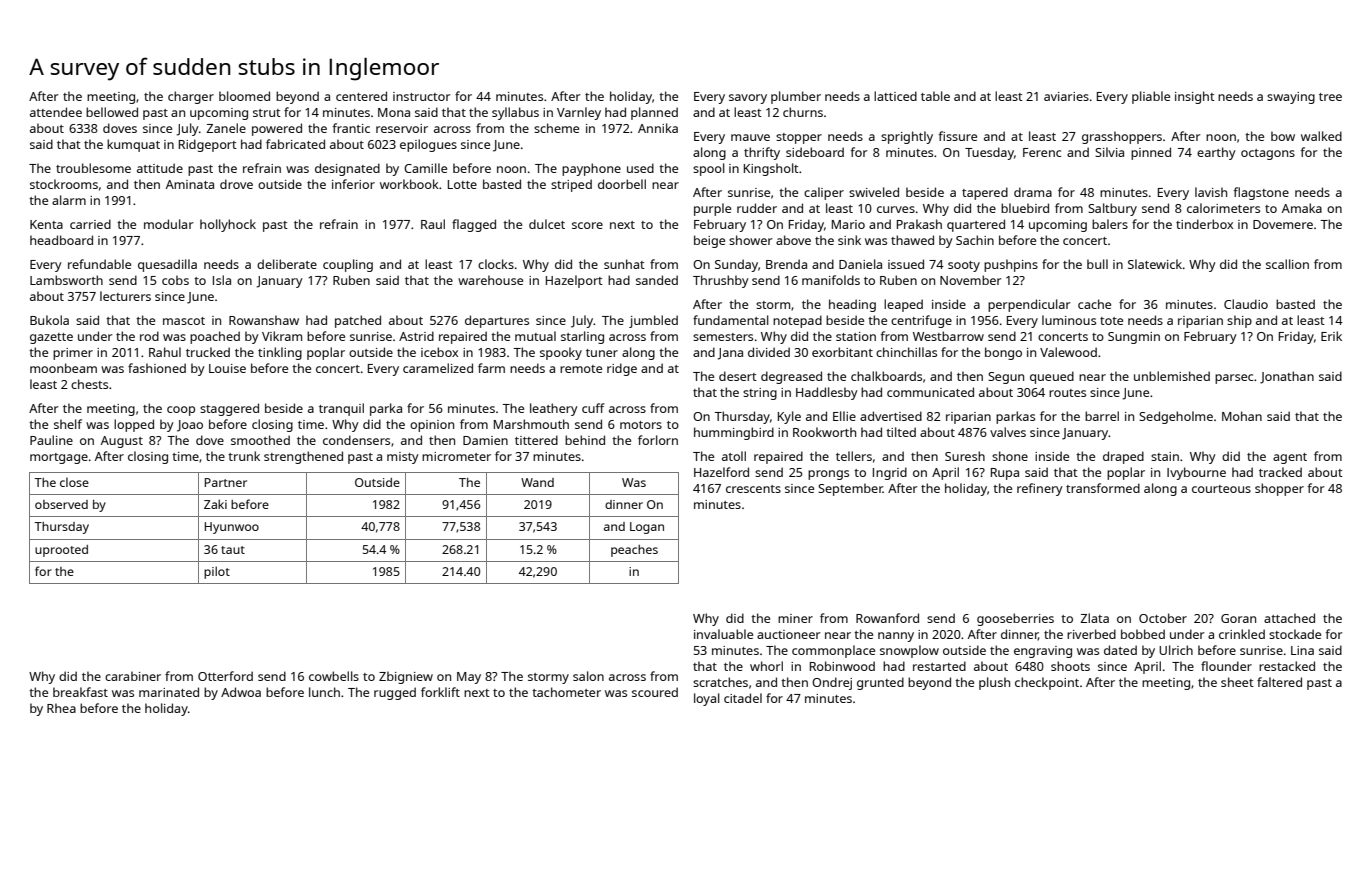  I want to click on motors, so click(641, 425).
